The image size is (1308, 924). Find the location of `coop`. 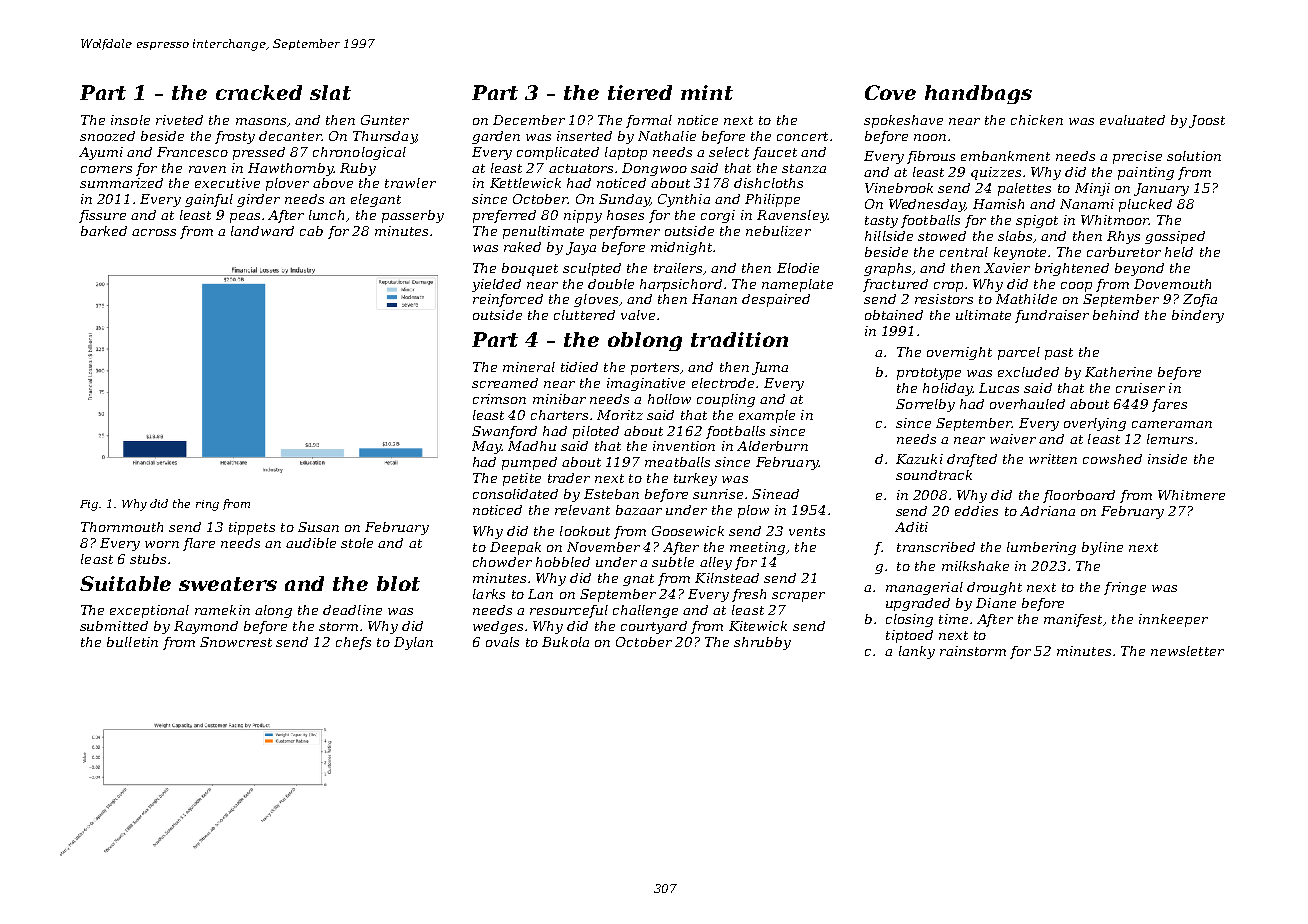

coop is located at coordinates (1076, 287).
